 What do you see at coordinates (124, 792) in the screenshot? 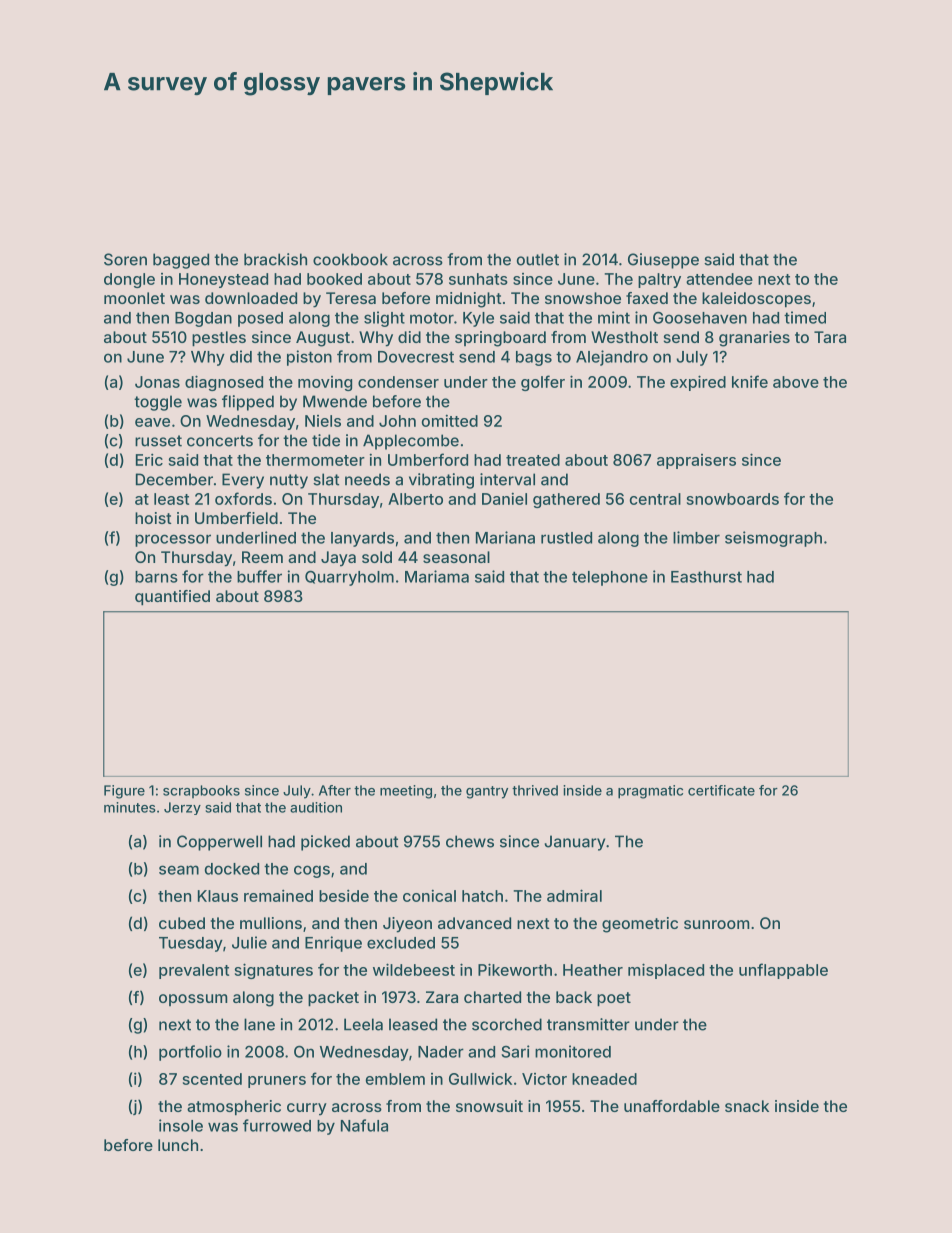
I see `Figure` at bounding box center [124, 792].
